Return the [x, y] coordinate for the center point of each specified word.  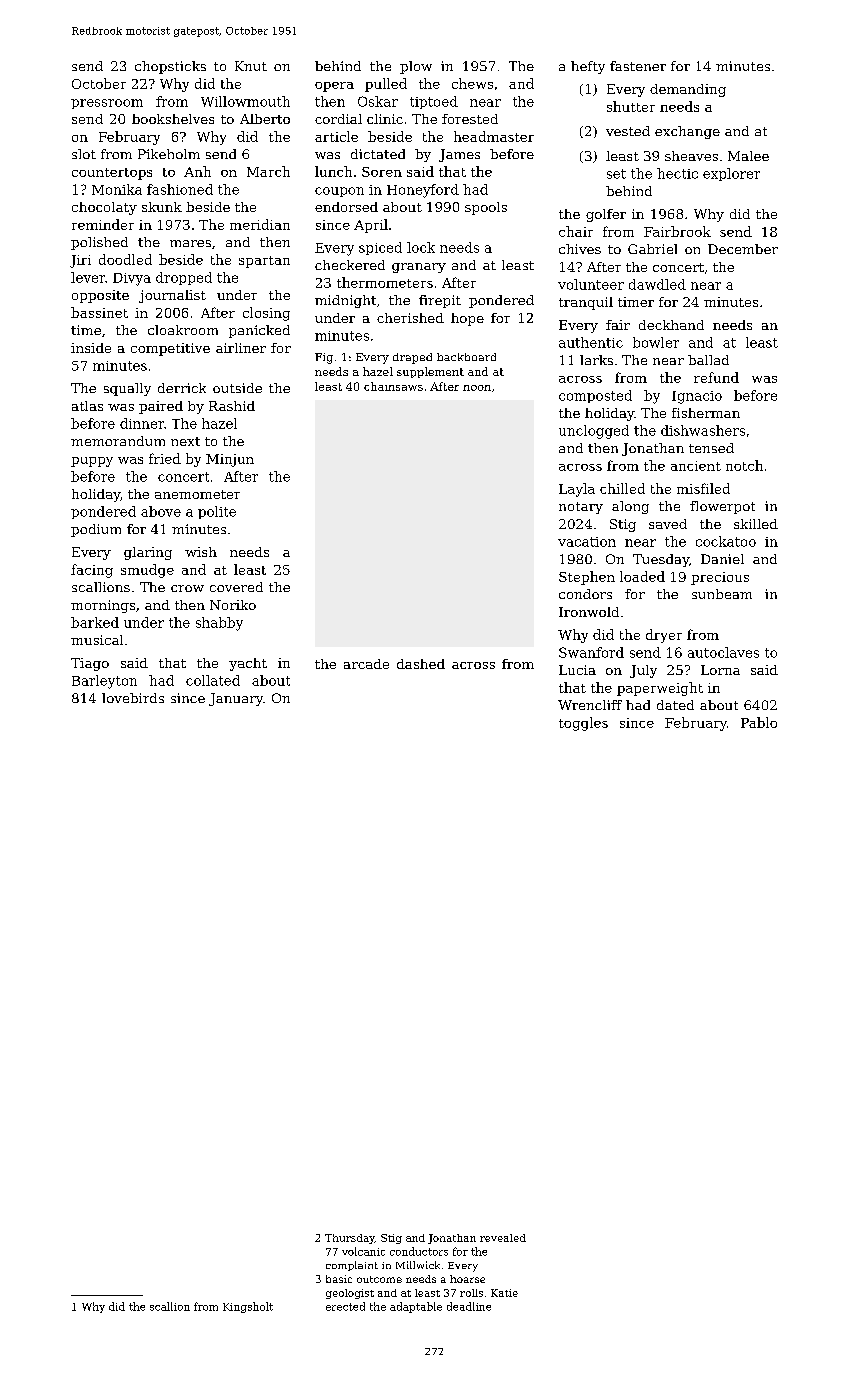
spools [486, 208]
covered [236, 587]
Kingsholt [248, 1307]
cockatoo [726, 541]
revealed [503, 1238]
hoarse [467, 1279]
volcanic [363, 1251]
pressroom [107, 104]
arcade [366, 664]
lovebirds [133, 698]
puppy [92, 462]
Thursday [350, 1239]
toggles [583, 724]
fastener [638, 66]
